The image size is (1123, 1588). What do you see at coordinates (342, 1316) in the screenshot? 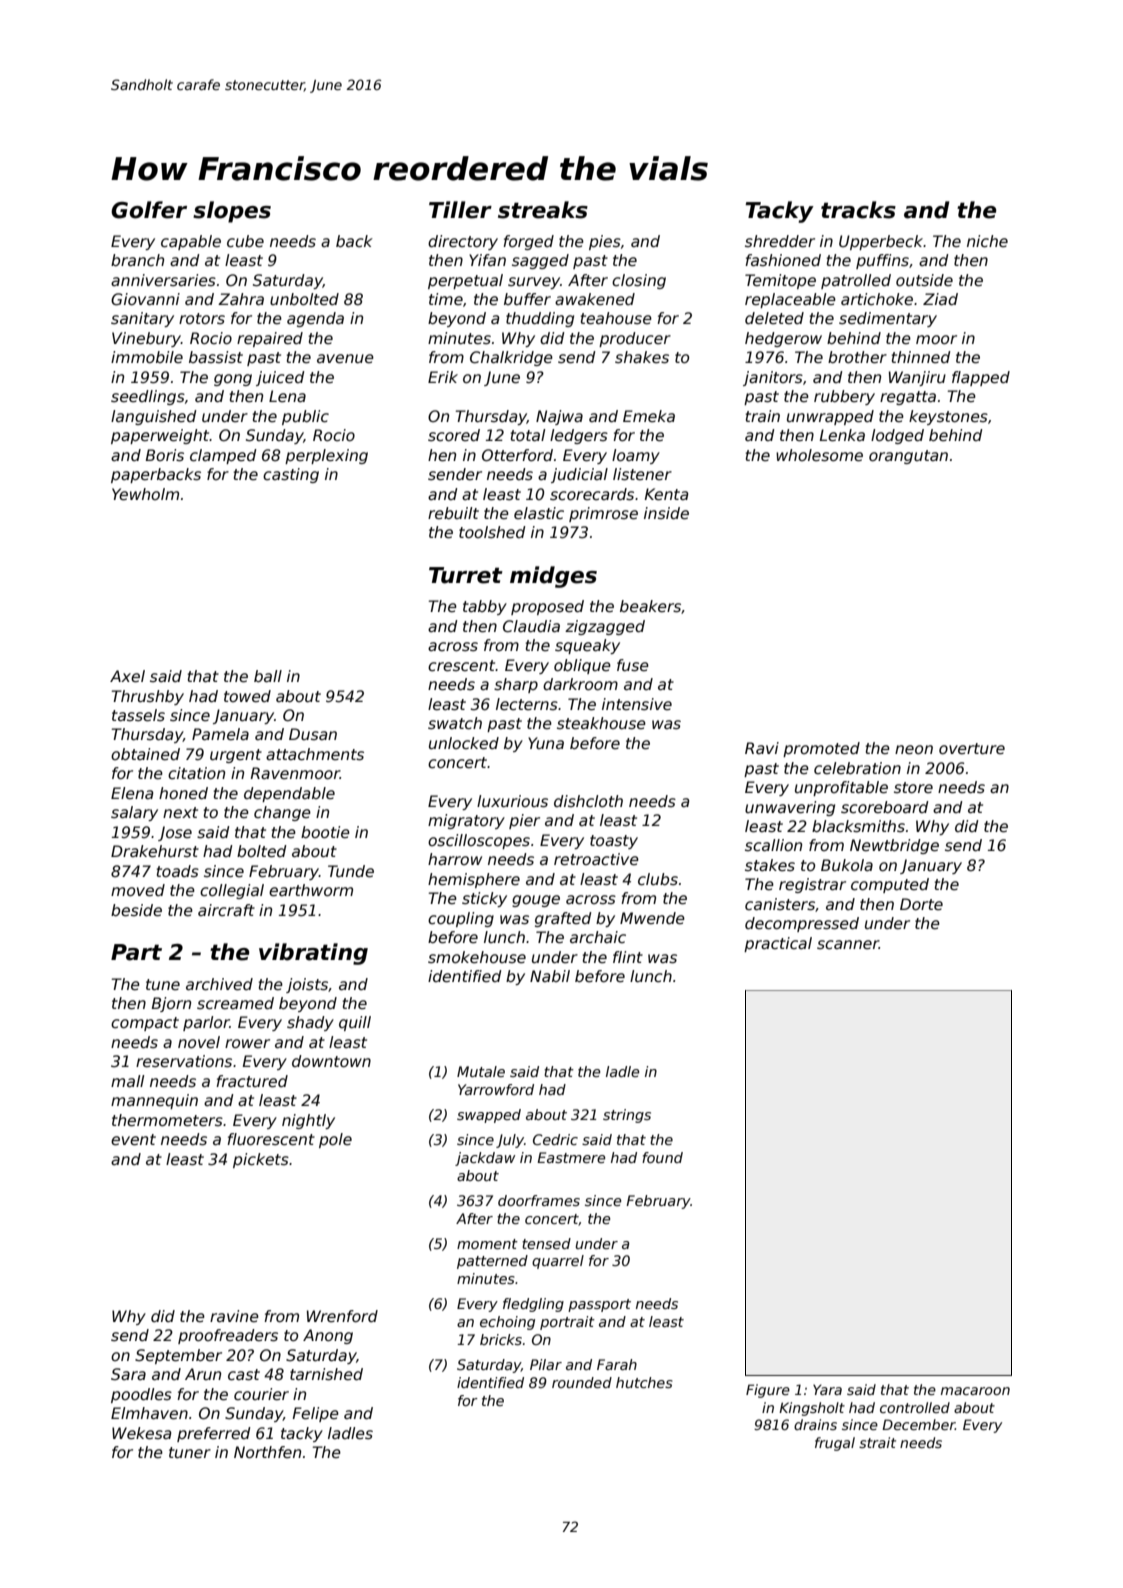
I see `Wrenford` at bounding box center [342, 1316].
